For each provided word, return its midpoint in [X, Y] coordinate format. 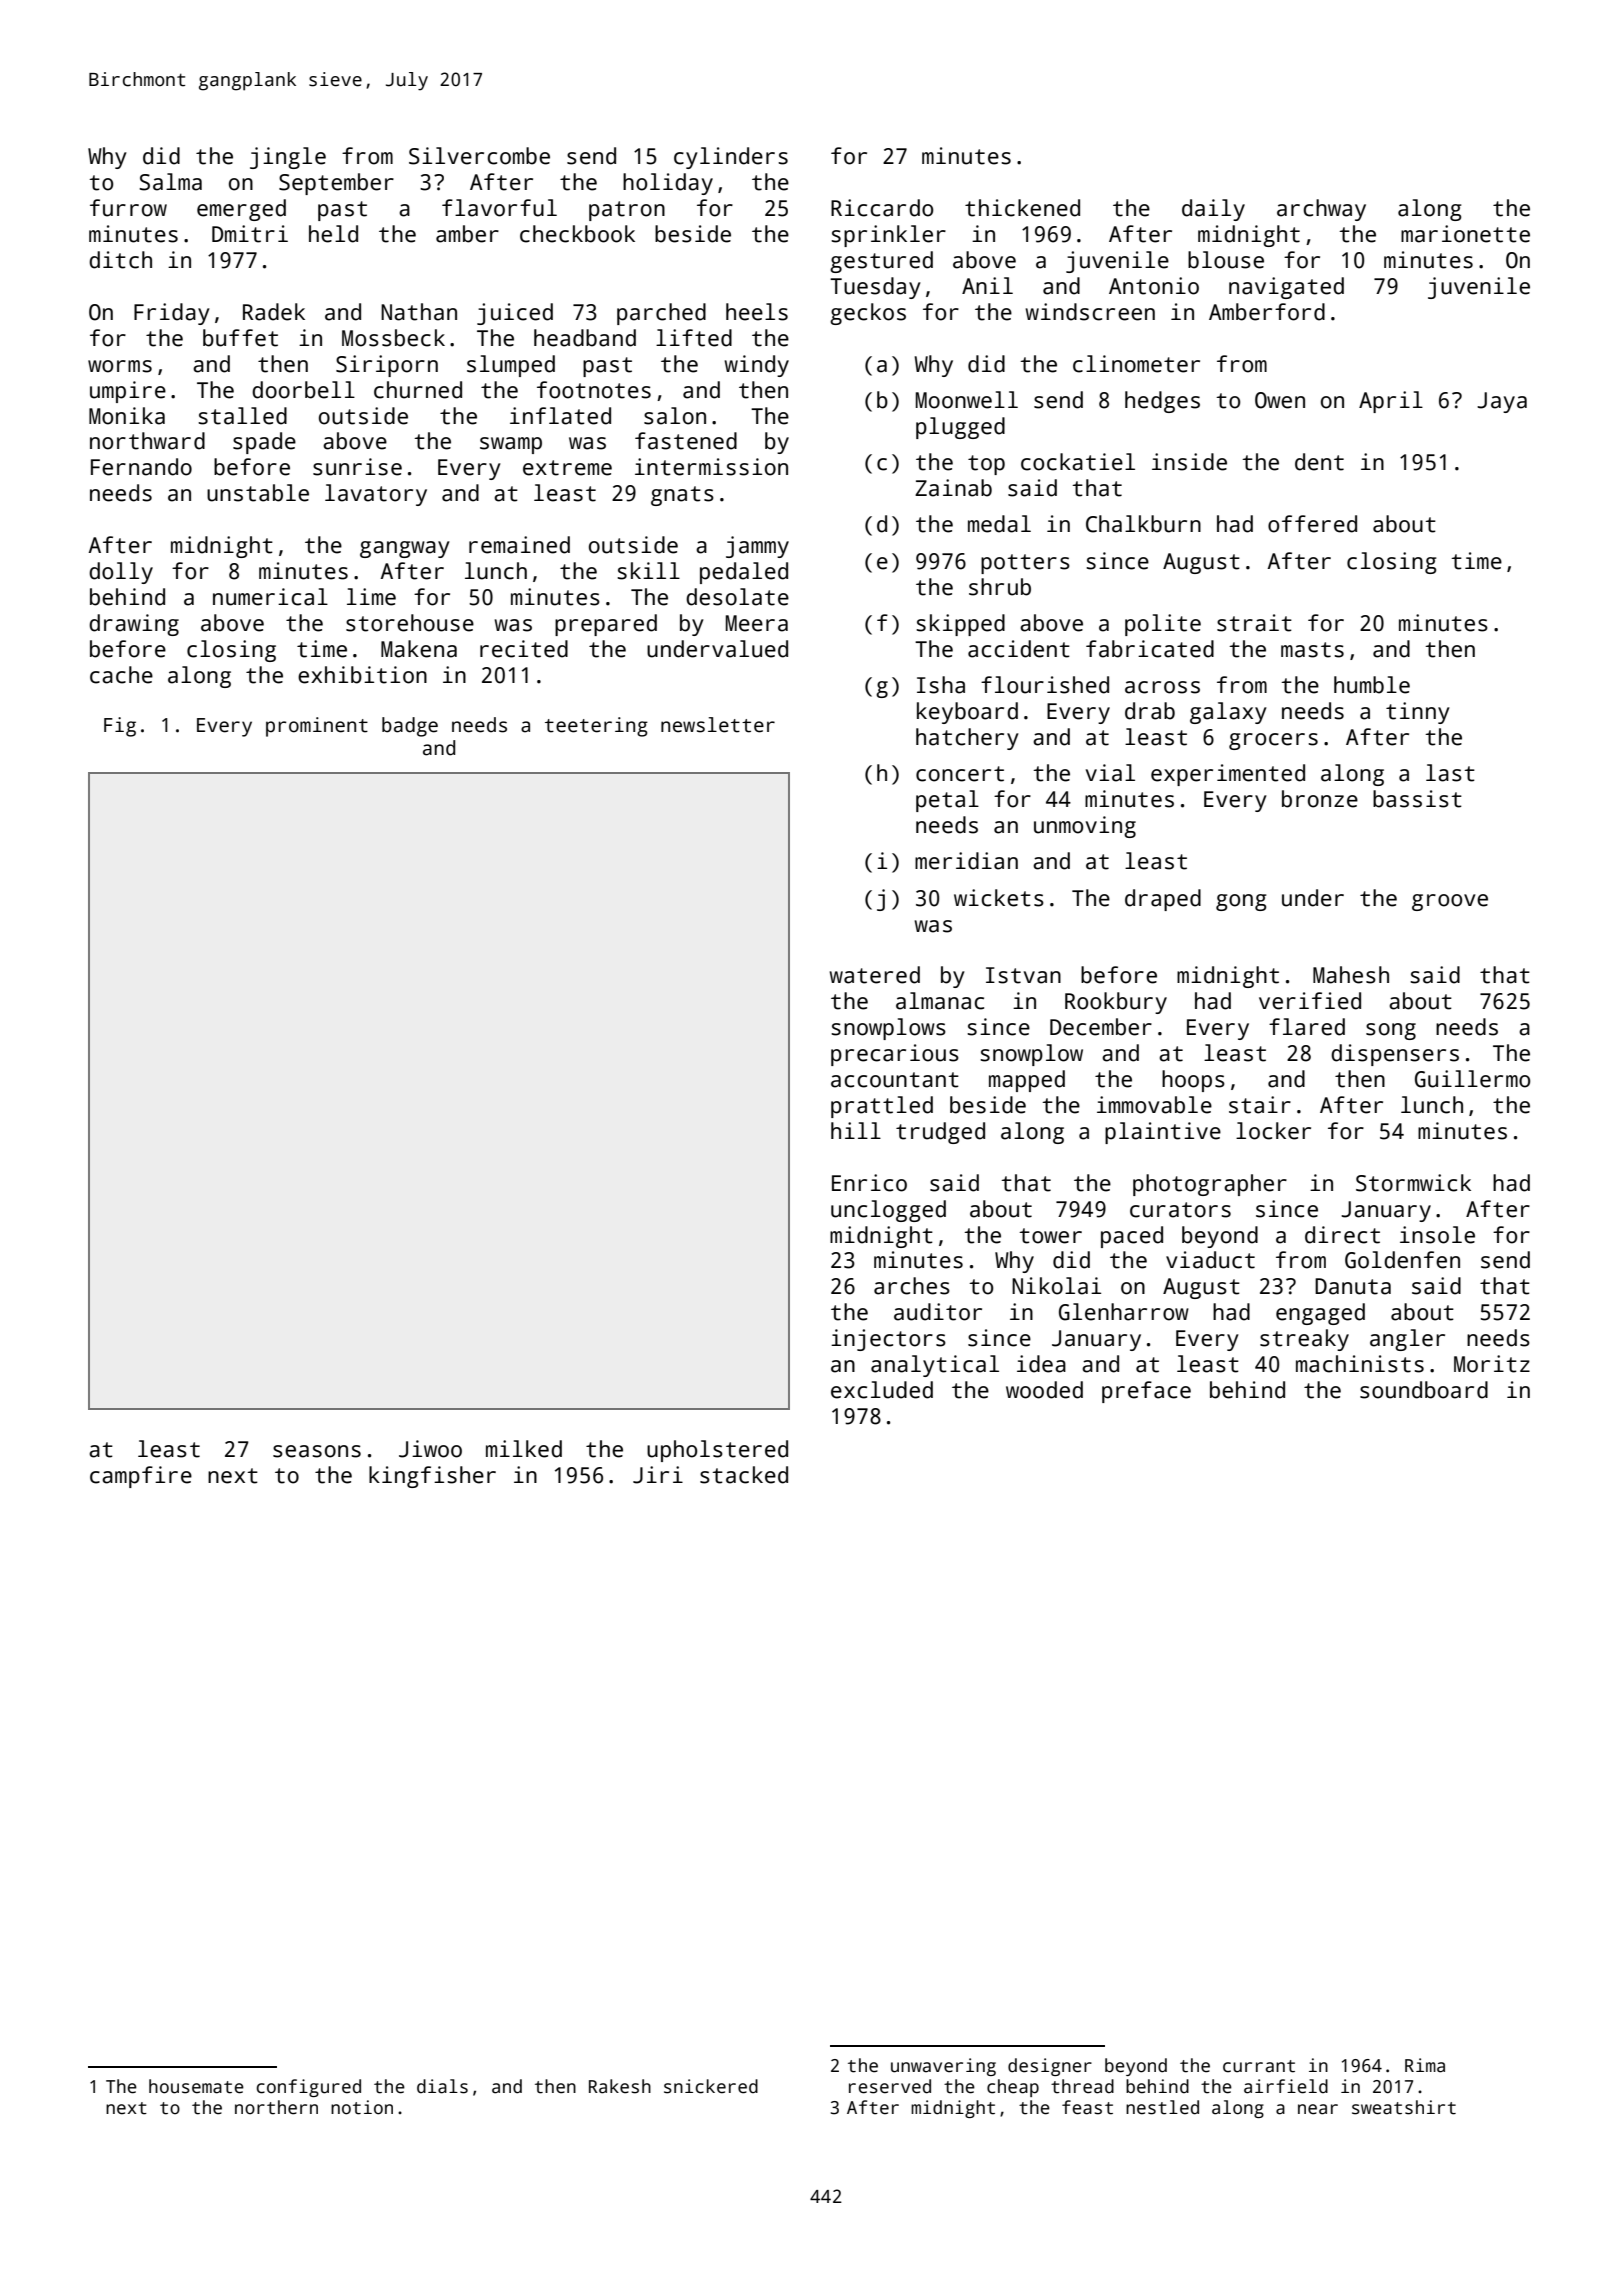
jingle [288, 158]
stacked [744, 1475]
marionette [1465, 234]
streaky [1304, 1340]
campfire [141, 1477]
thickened [1022, 208]
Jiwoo [430, 1449]
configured [309, 2088]
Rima [1425, 2065]
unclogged [888, 1211]
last [1450, 773]
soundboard [1424, 1390]
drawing [134, 625]
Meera [757, 623]
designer [1050, 2067]
